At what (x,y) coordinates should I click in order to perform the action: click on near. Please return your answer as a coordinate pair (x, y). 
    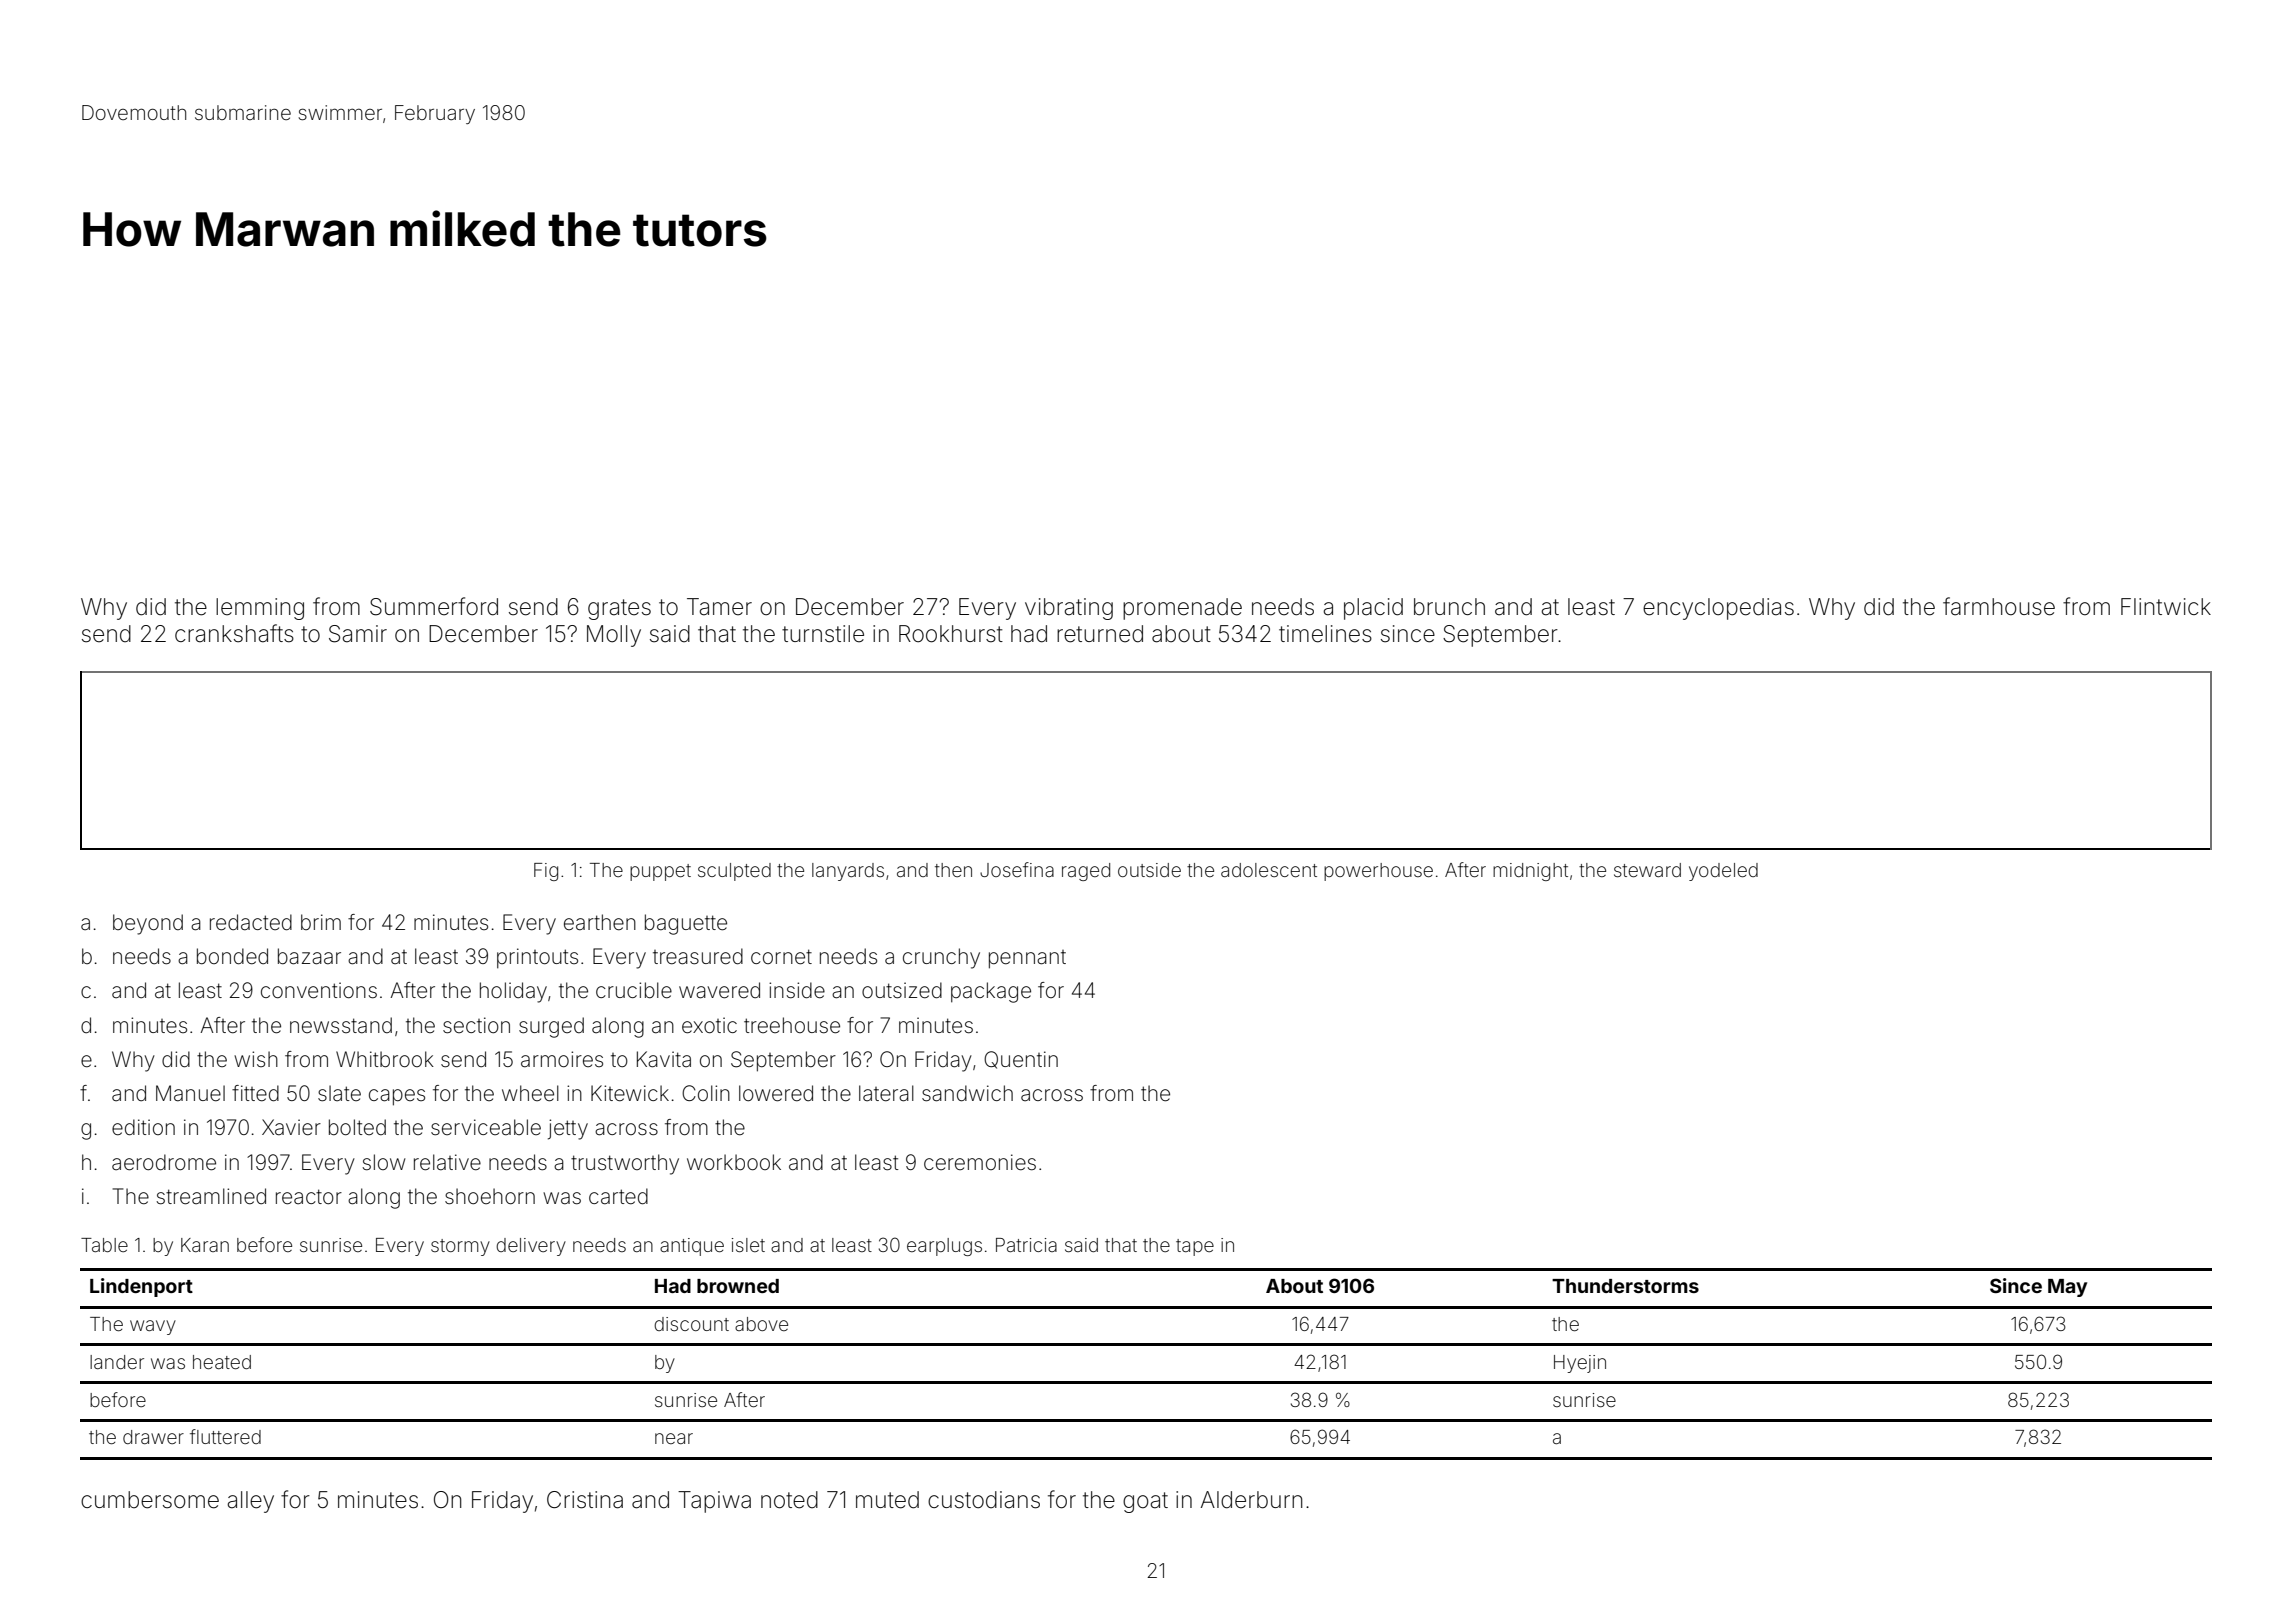
    Looking at the image, I should click on (674, 1438).
